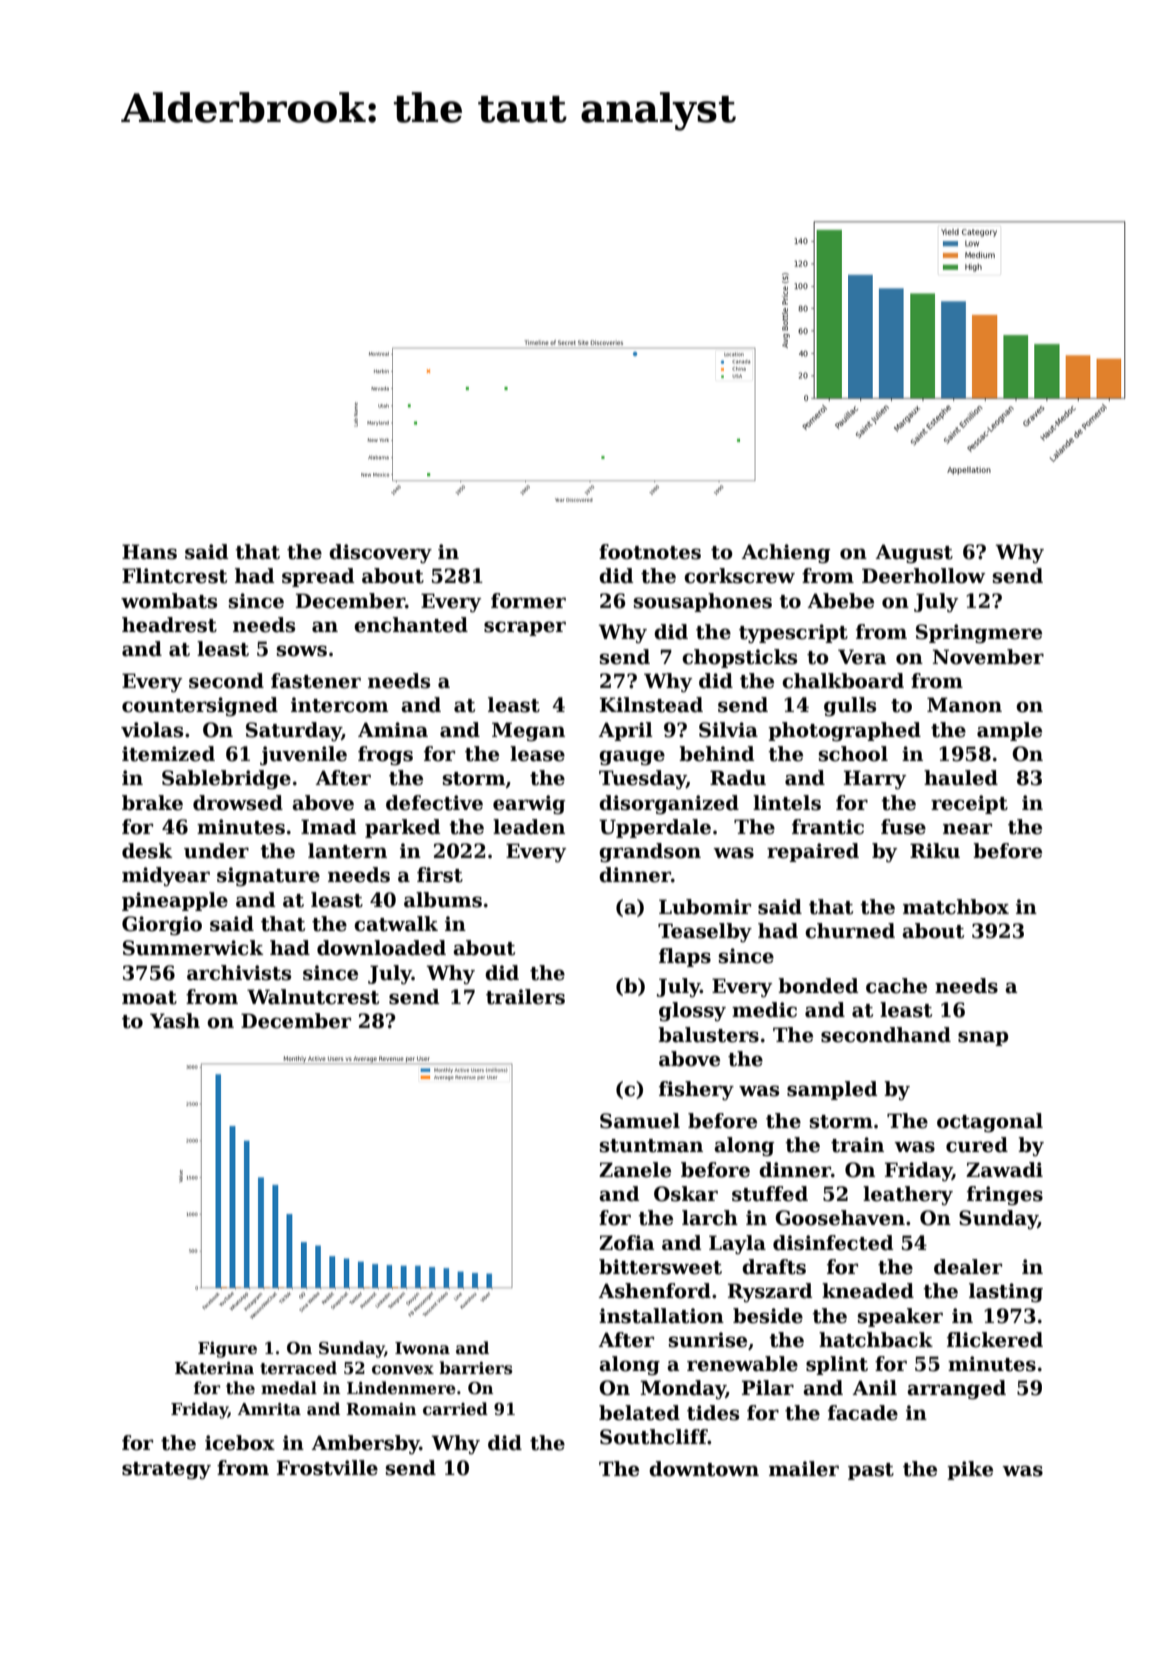  What do you see at coordinates (818, 986) in the image?
I see `bonded` at bounding box center [818, 986].
